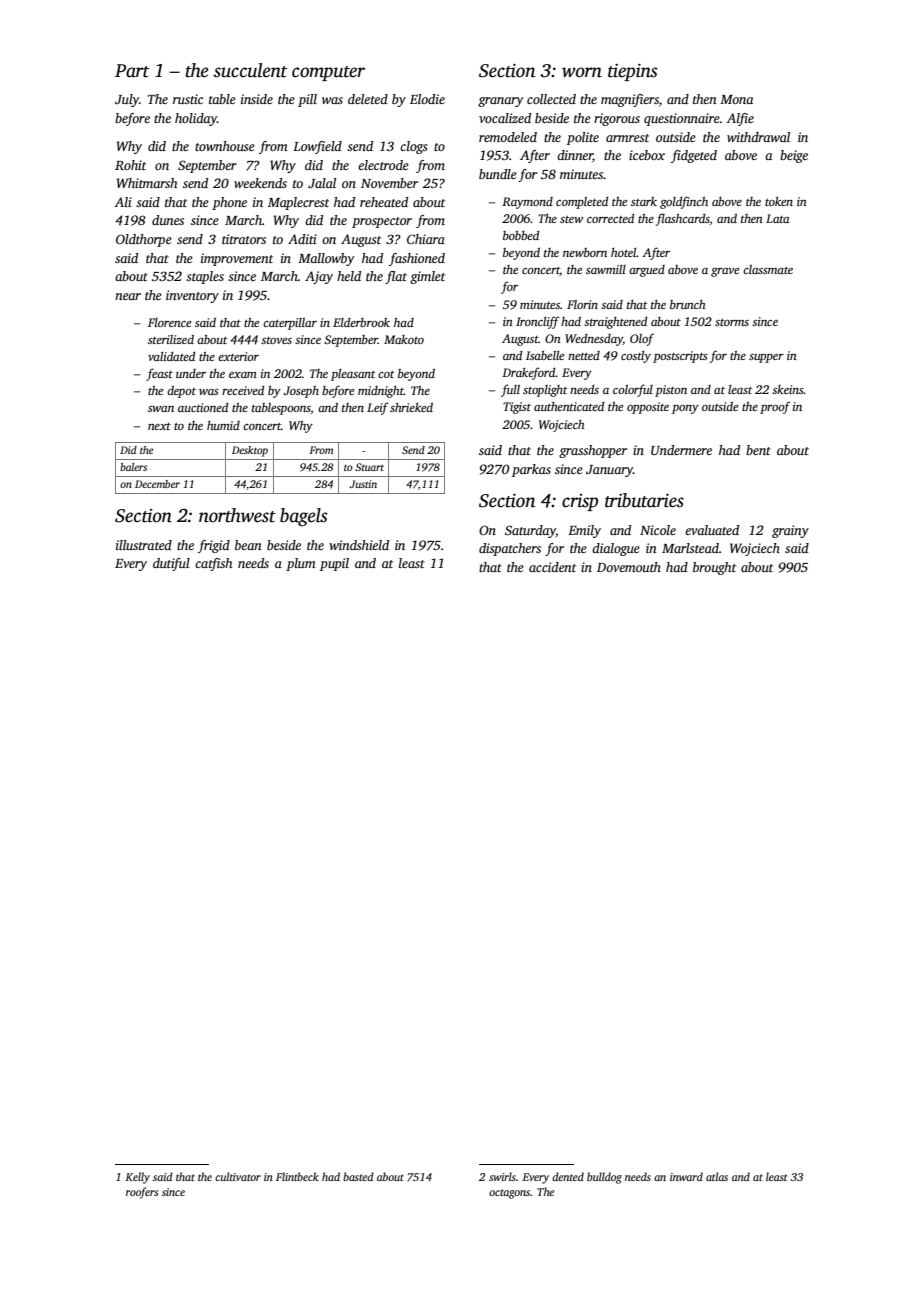 This screenshot has height=1308, width=924. I want to click on cultivator, so click(238, 1176).
